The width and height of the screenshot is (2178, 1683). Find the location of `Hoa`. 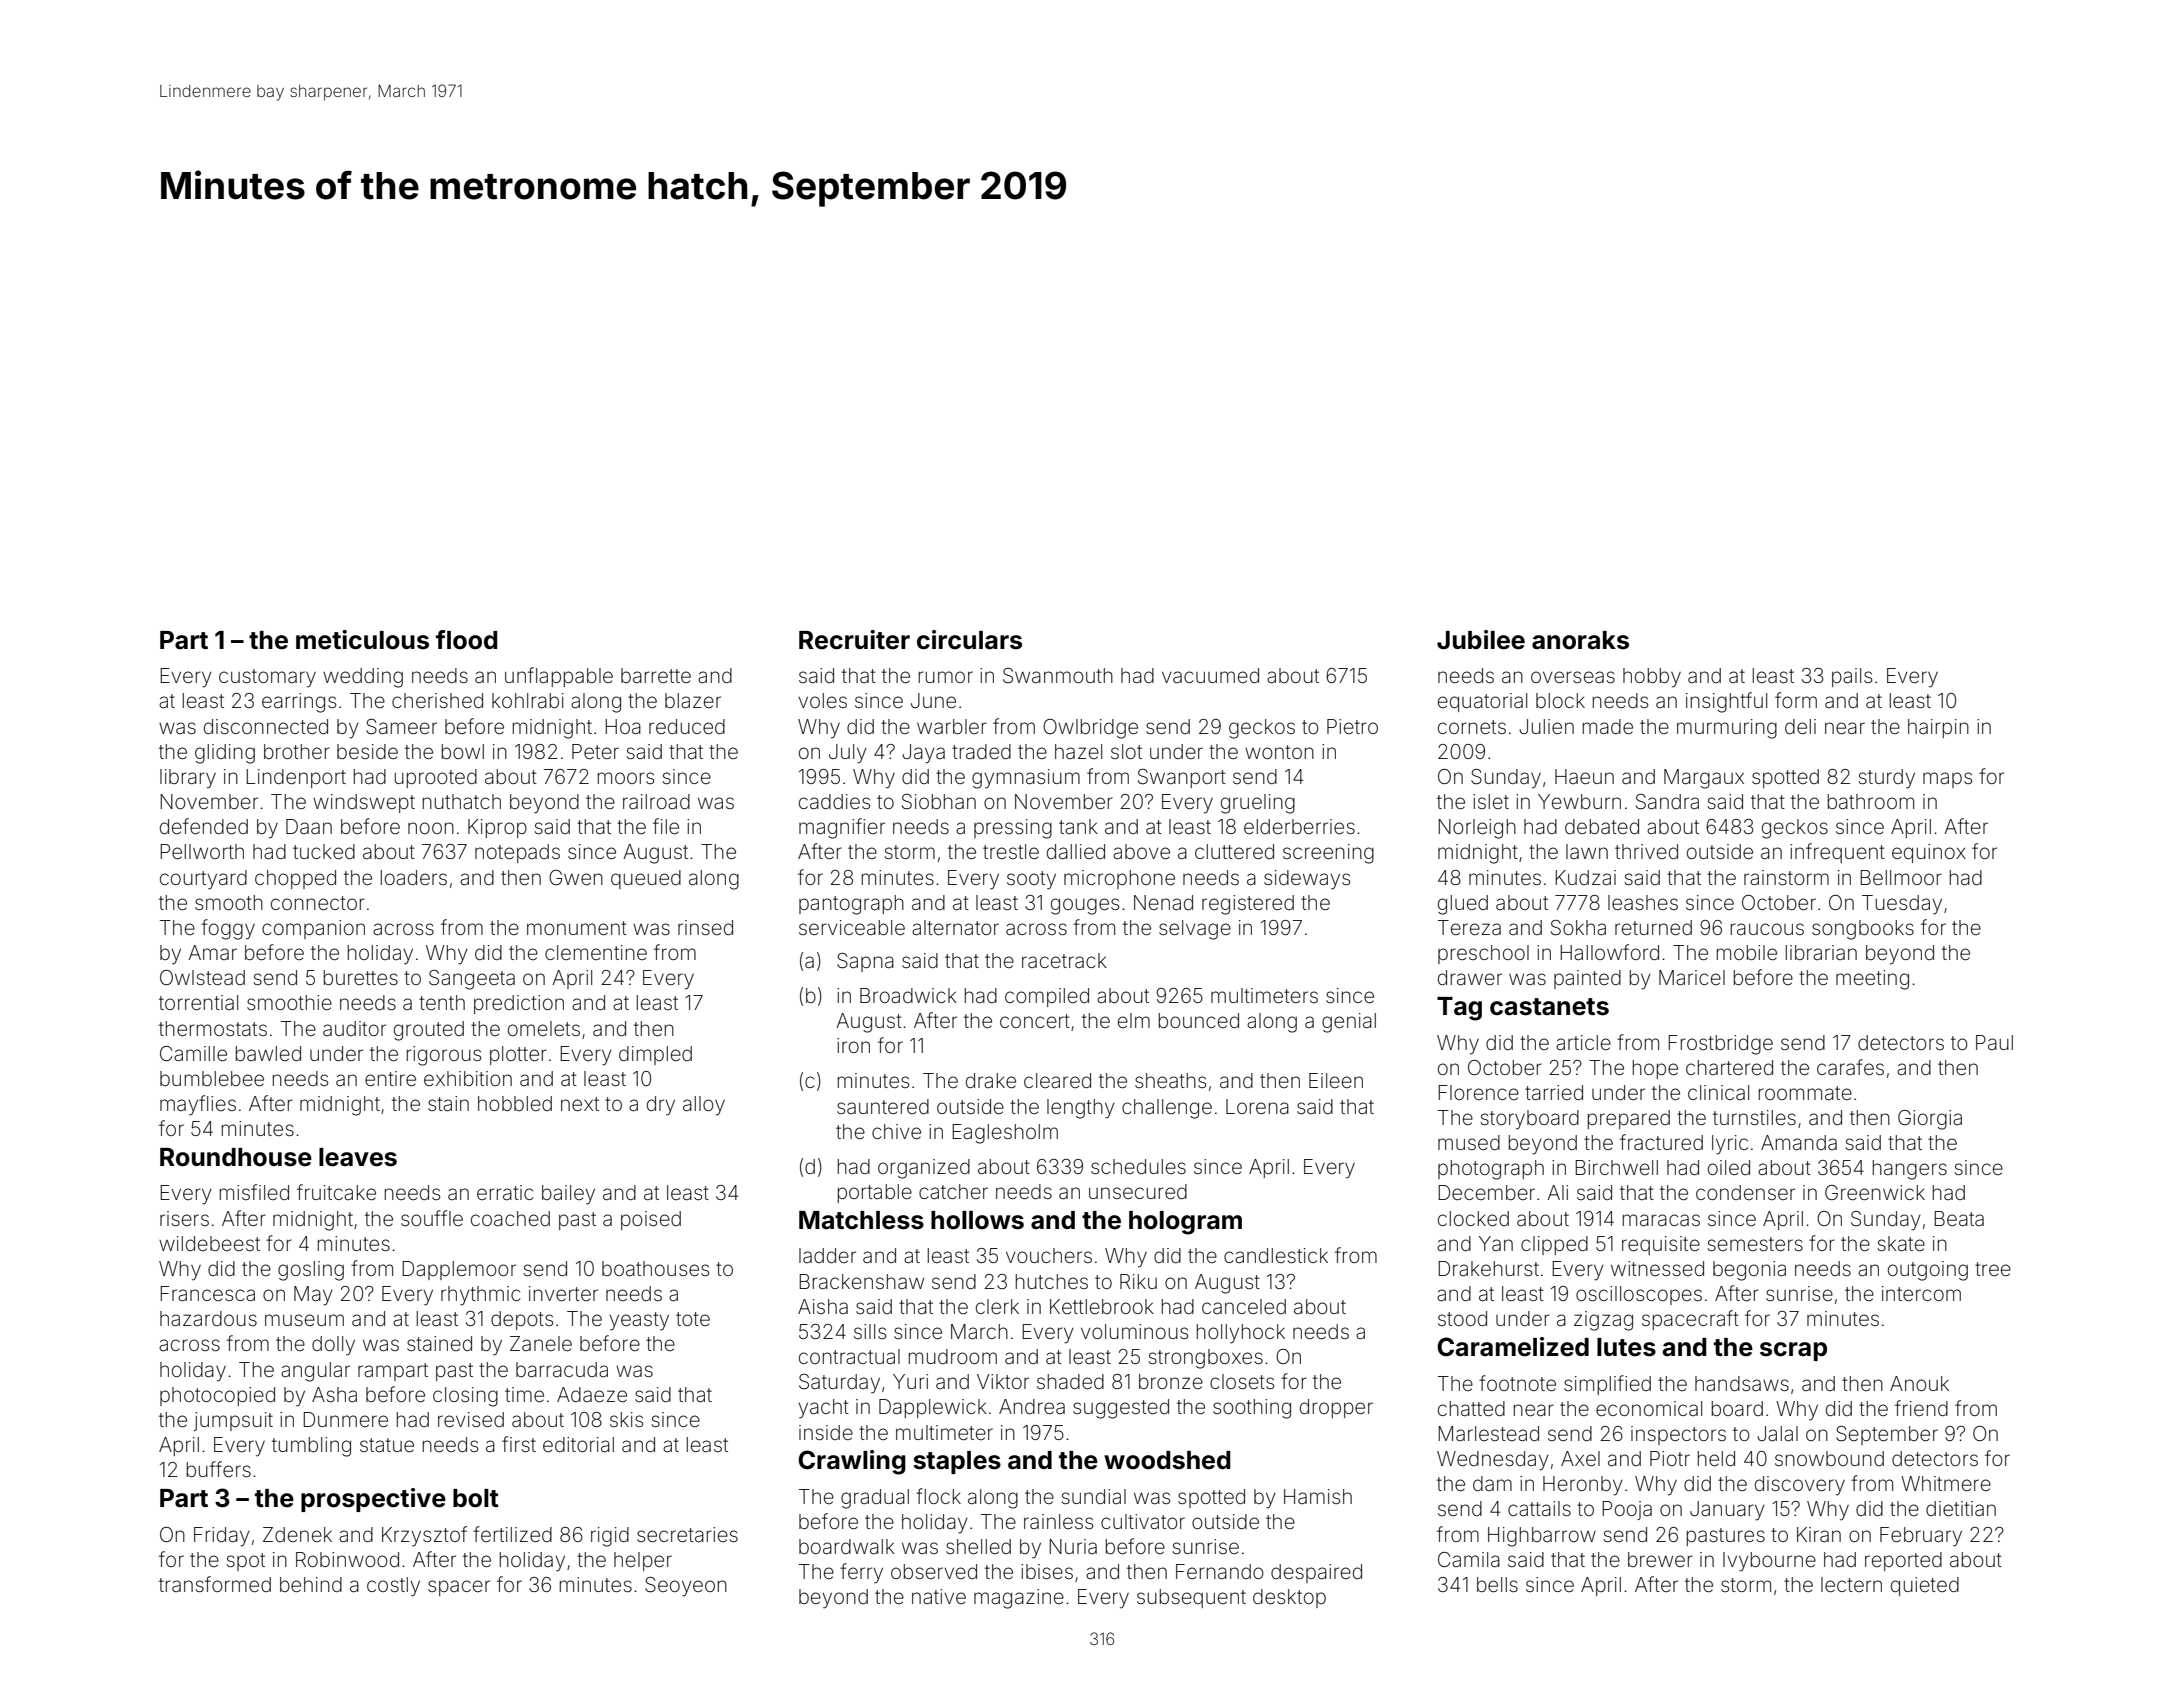

Hoa is located at coordinates (623, 726).
